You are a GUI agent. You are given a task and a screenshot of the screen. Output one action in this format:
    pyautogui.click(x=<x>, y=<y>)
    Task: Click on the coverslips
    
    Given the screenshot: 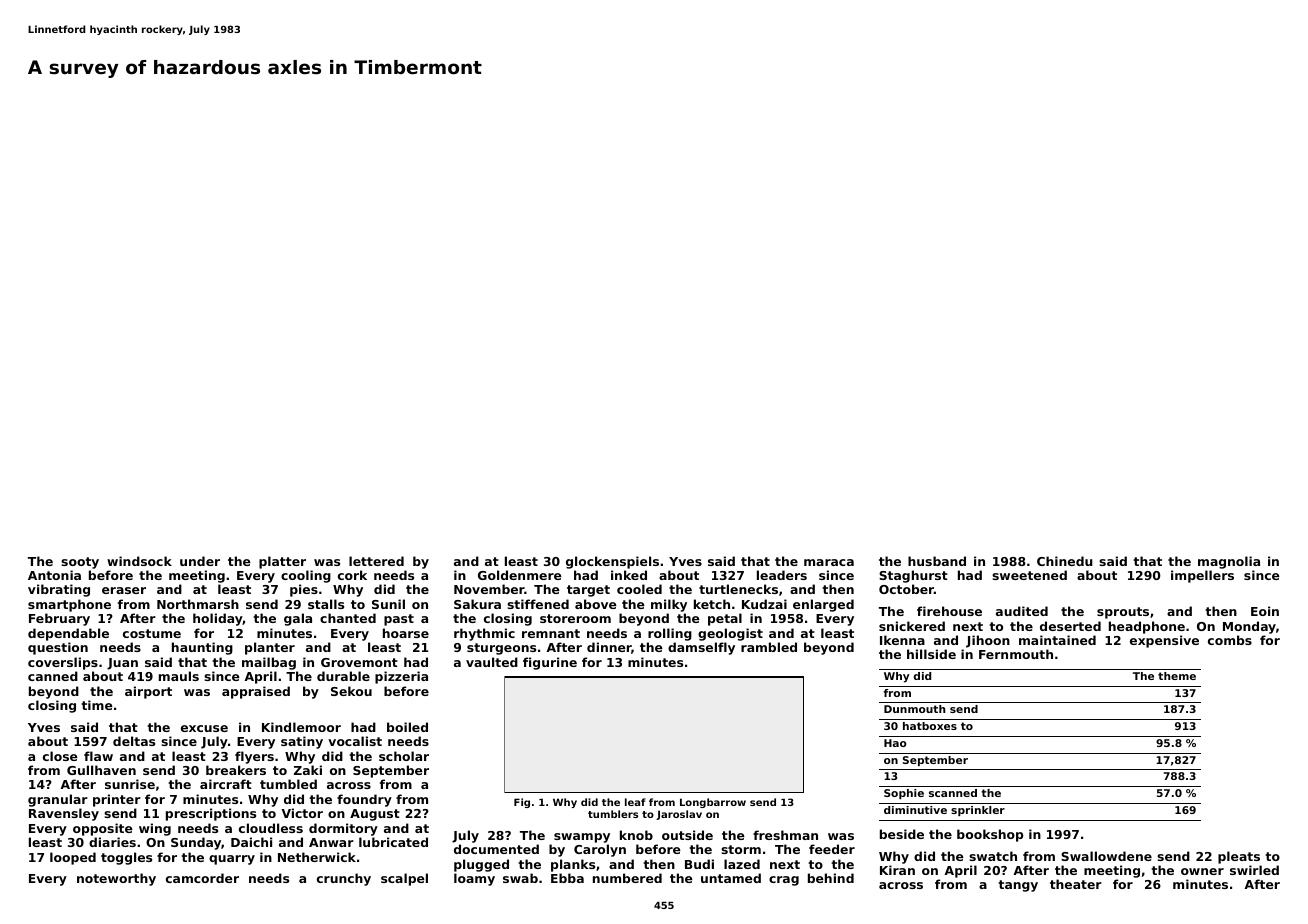 What is the action you would take?
    pyautogui.click(x=63, y=663)
